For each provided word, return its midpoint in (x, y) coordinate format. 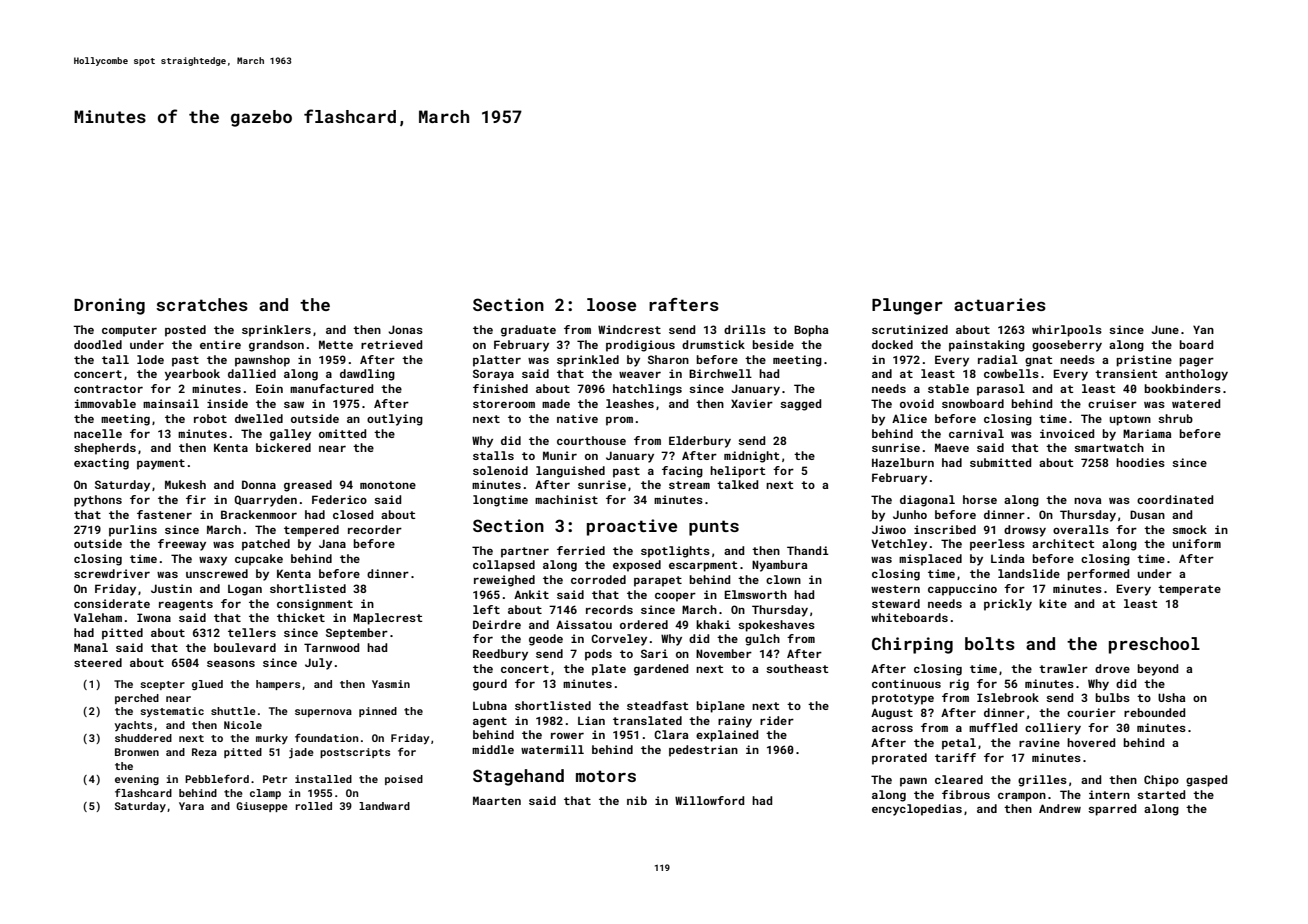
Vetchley (899, 545)
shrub (1175, 418)
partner (525, 552)
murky (272, 739)
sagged (800, 405)
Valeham (98, 617)
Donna (259, 484)
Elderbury (700, 442)
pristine (1144, 361)
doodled (98, 344)
